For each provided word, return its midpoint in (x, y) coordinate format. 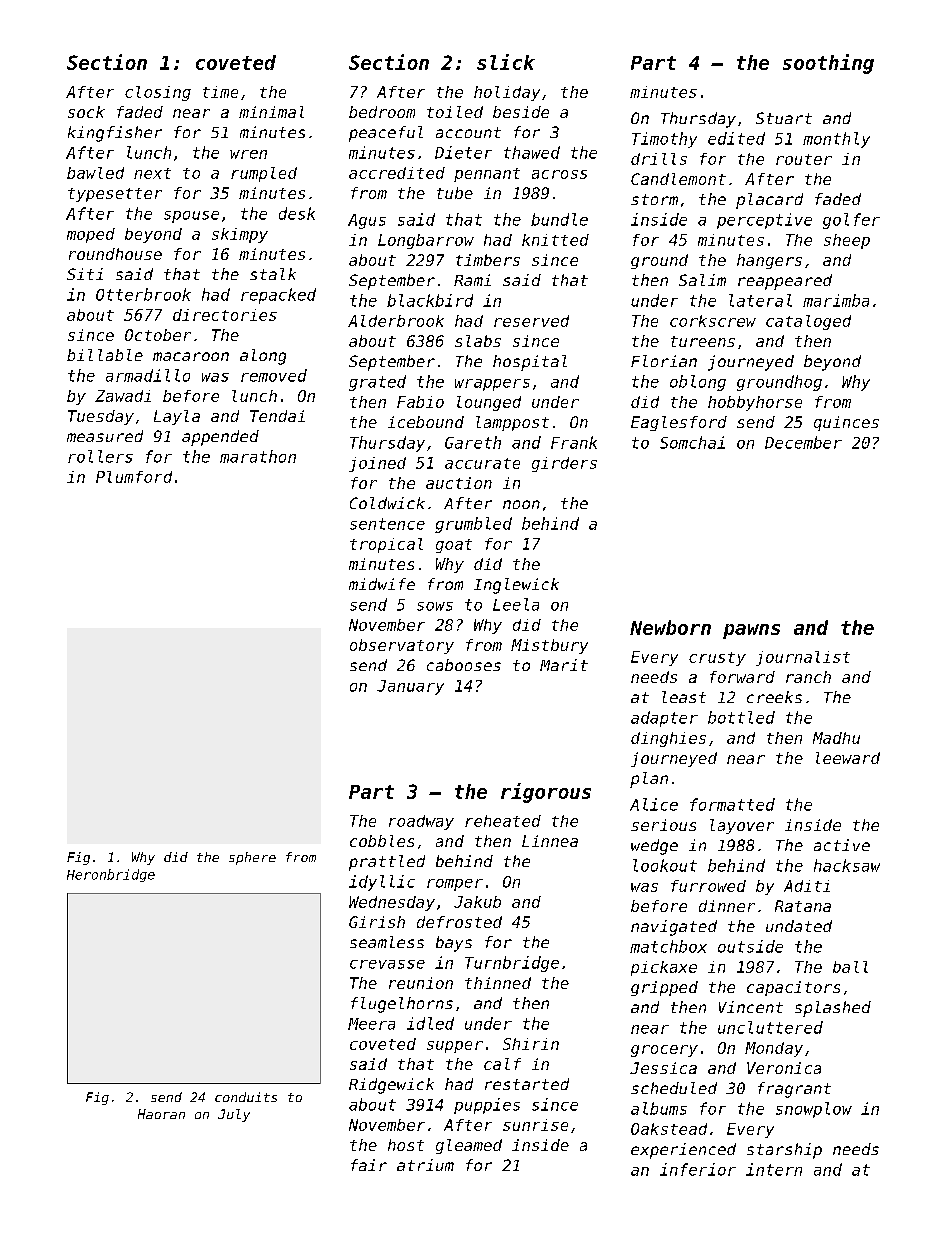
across (559, 174)
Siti (85, 274)
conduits (246, 1097)
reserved (531, 321)
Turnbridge (512, 964)
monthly (836, 140)
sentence (387, 524)
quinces (846, 423)
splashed (833, 1009)
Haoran (161, 1114)
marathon (258, 456)
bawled (95, 173)
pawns (751, 631)
